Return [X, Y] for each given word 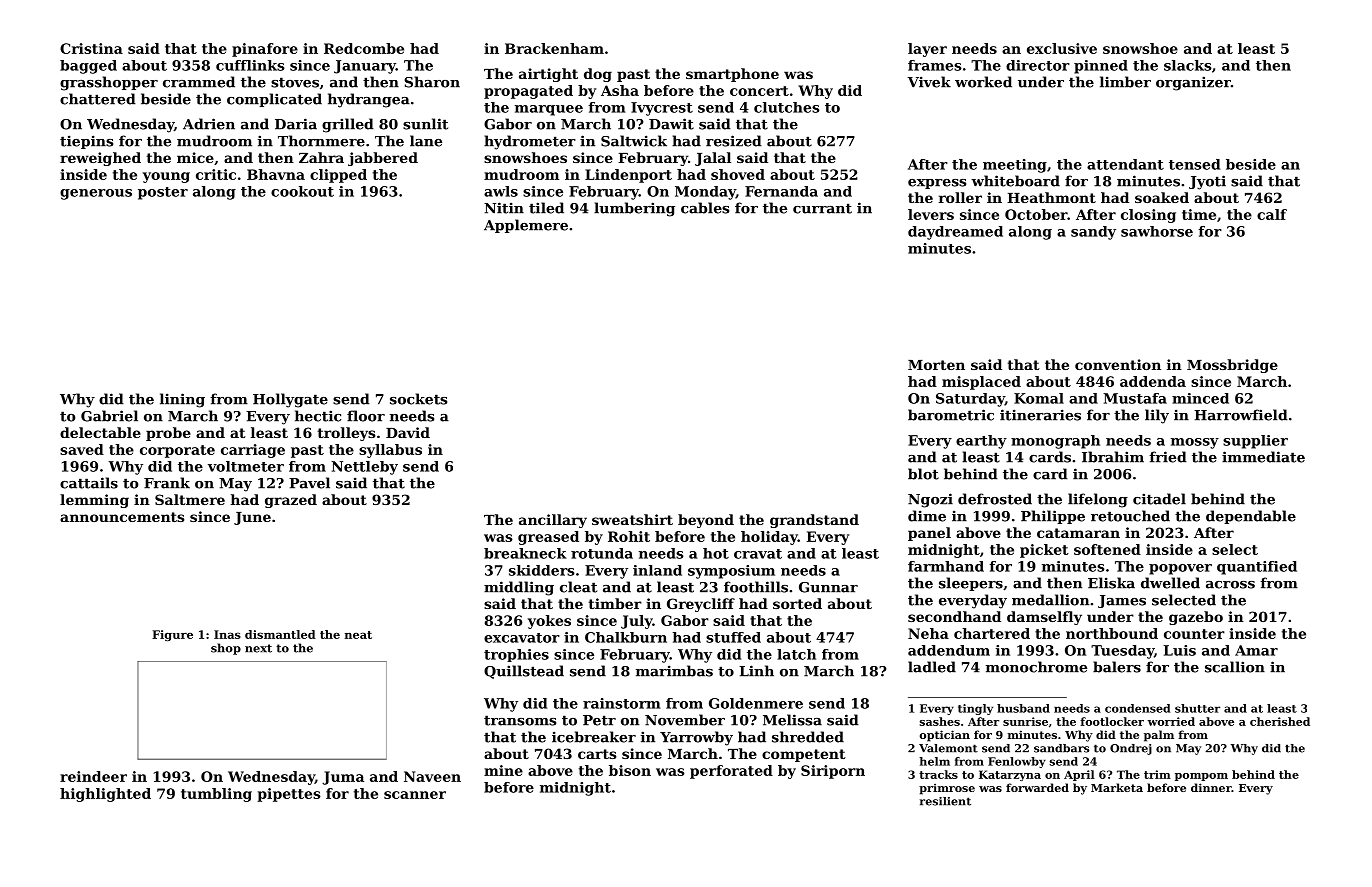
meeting [1015, 166]
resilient [945, 801]
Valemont [948, 748]
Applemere [526, 226]
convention [1118, 364]
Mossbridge [1232, 366]
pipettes [289, 795]
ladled [932, 667]
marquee [549, 110]
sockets [418, 399]
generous [96, 194]
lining [182, 400]
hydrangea [369, 100]
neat [358, 635]
